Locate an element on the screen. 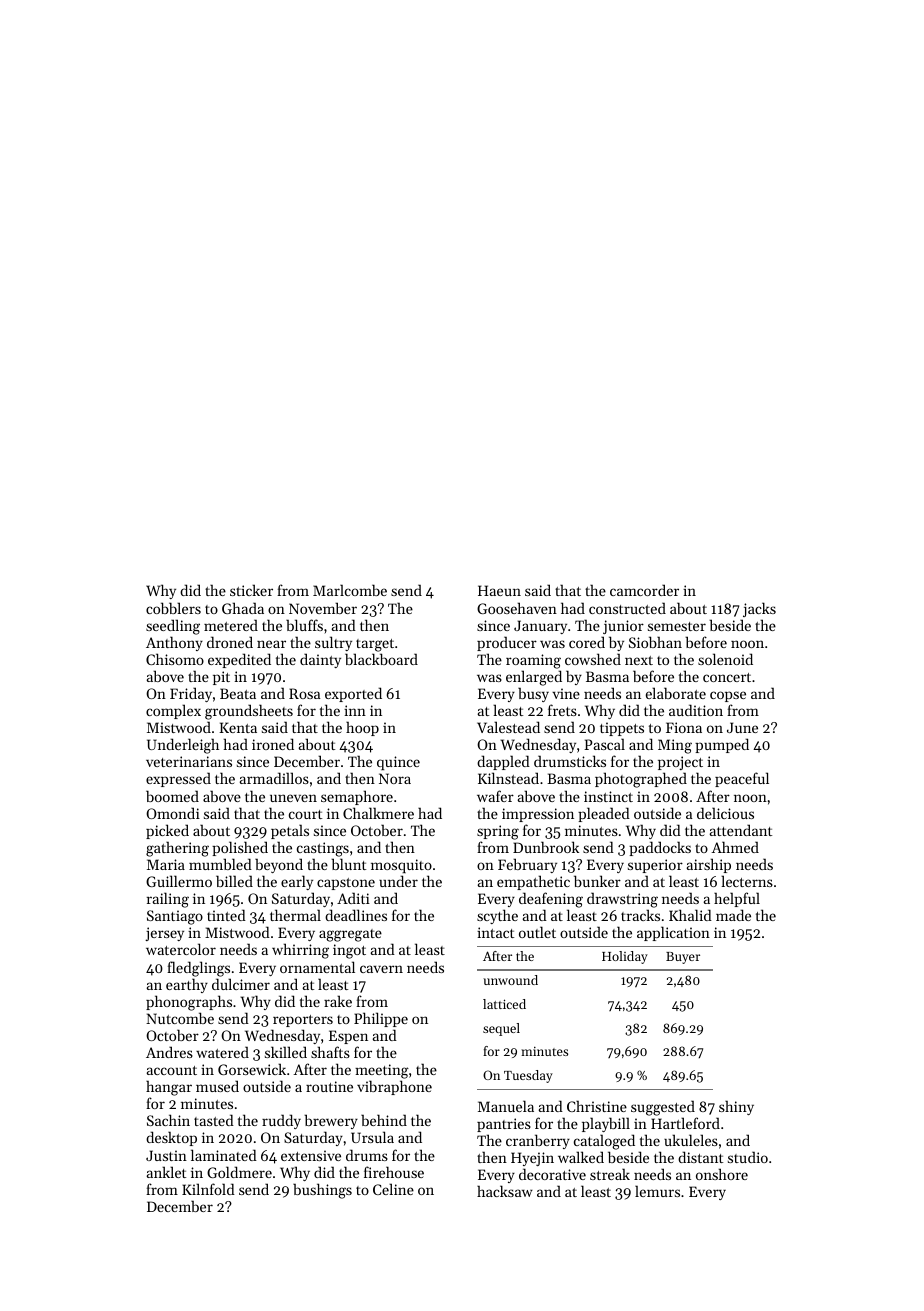 Image resolution: width=924 pixels, height=1311 pixels. lecterns is located at coordinates (747, 881).
